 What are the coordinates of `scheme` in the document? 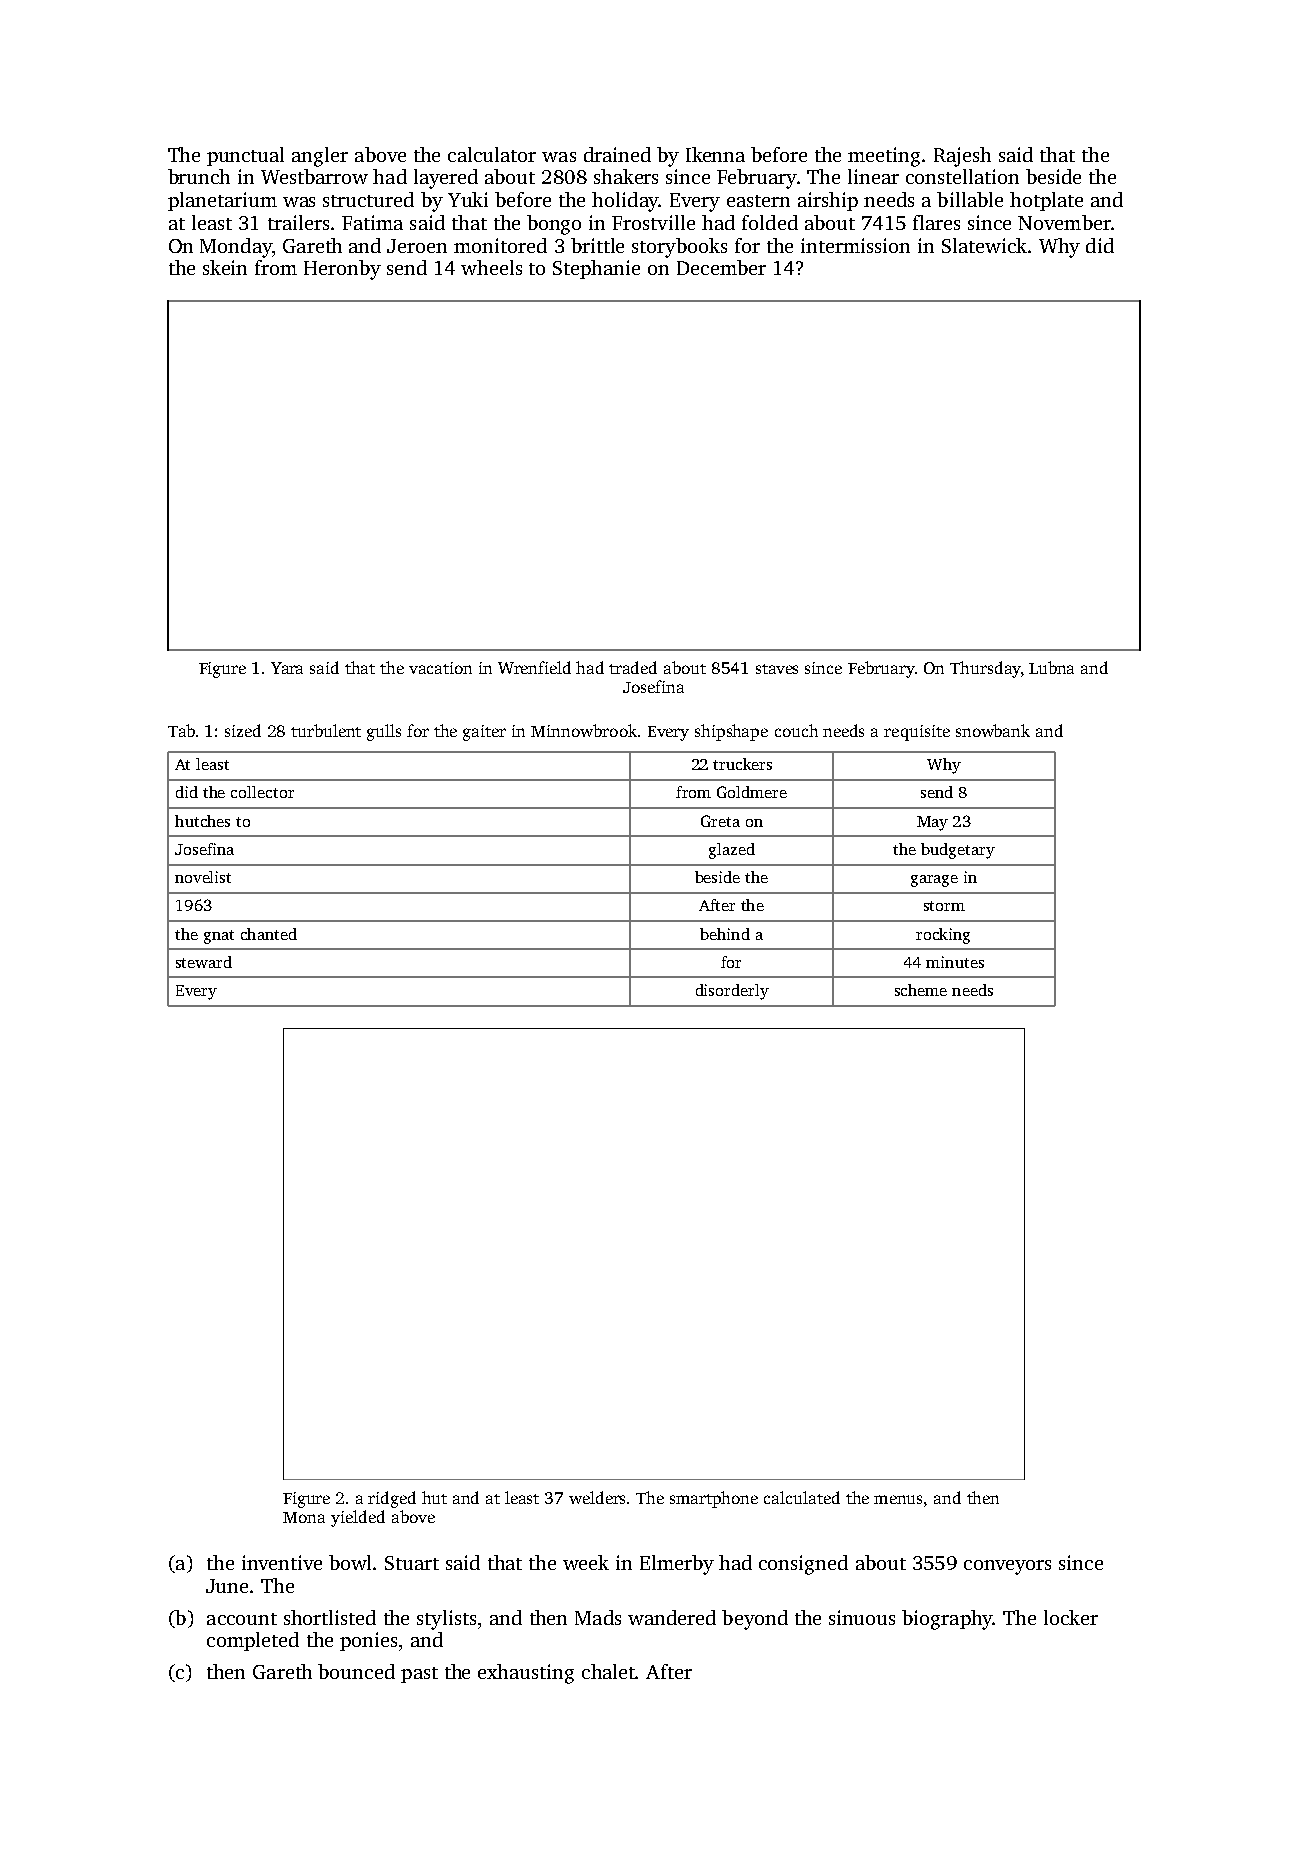 It's located at (921, 990).
